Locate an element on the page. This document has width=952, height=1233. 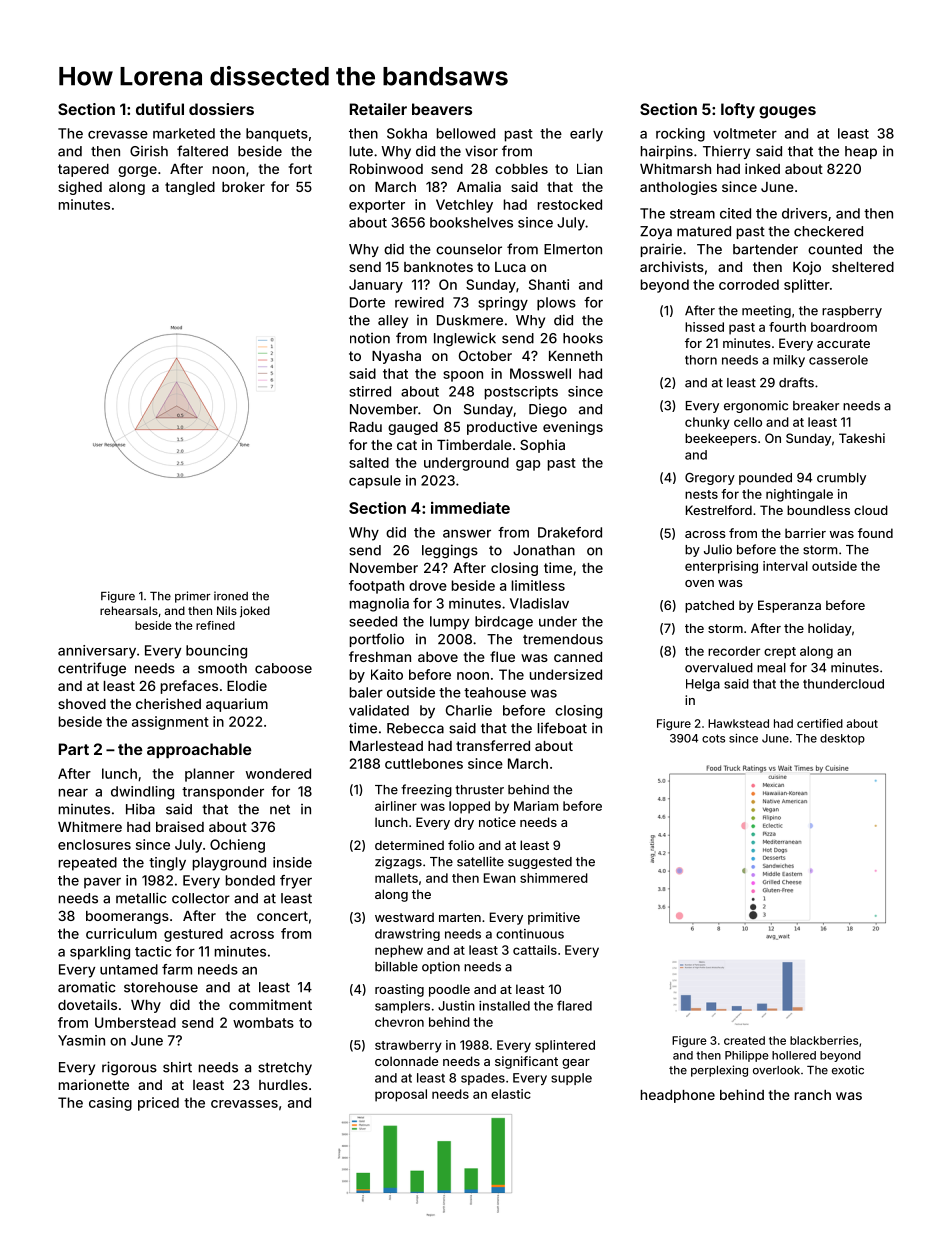
notion is located at coordinates (370, 338).
